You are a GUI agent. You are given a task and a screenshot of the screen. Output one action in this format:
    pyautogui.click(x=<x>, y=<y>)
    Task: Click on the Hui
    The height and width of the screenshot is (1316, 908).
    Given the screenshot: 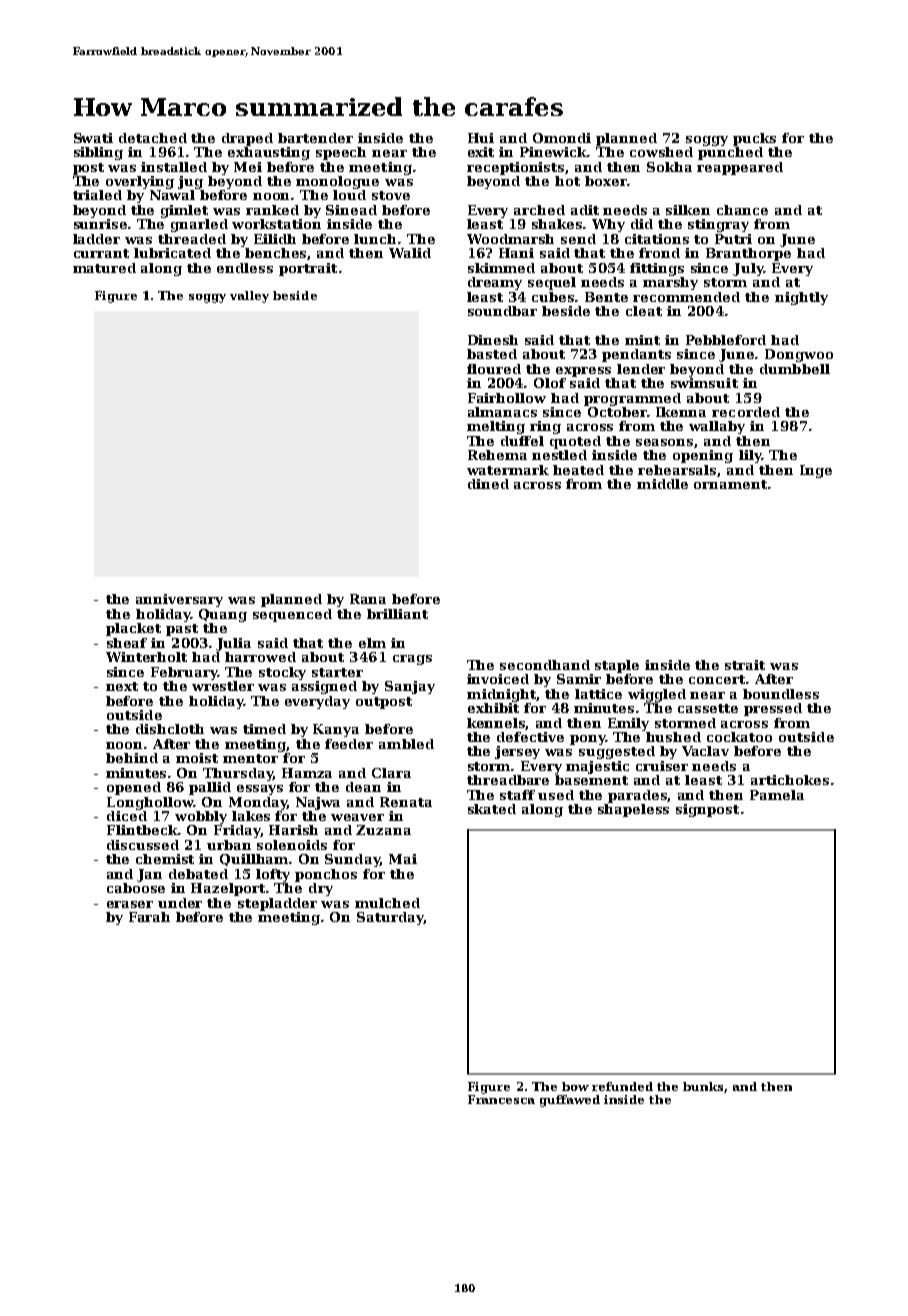 What is the action you would take?
    pyautogui.click(x=481, y=138)
